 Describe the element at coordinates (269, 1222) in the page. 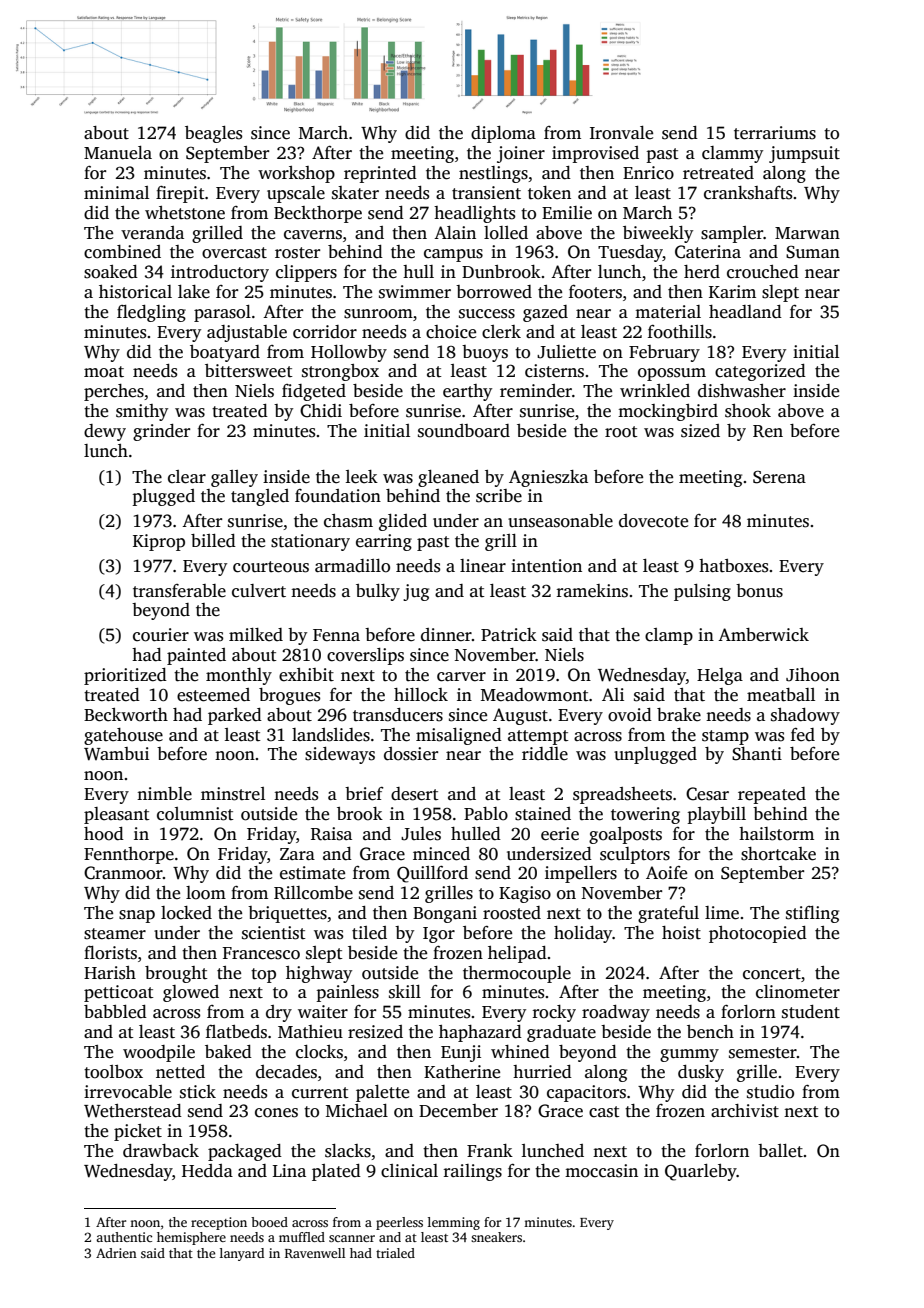

I see `booed` at that location.
